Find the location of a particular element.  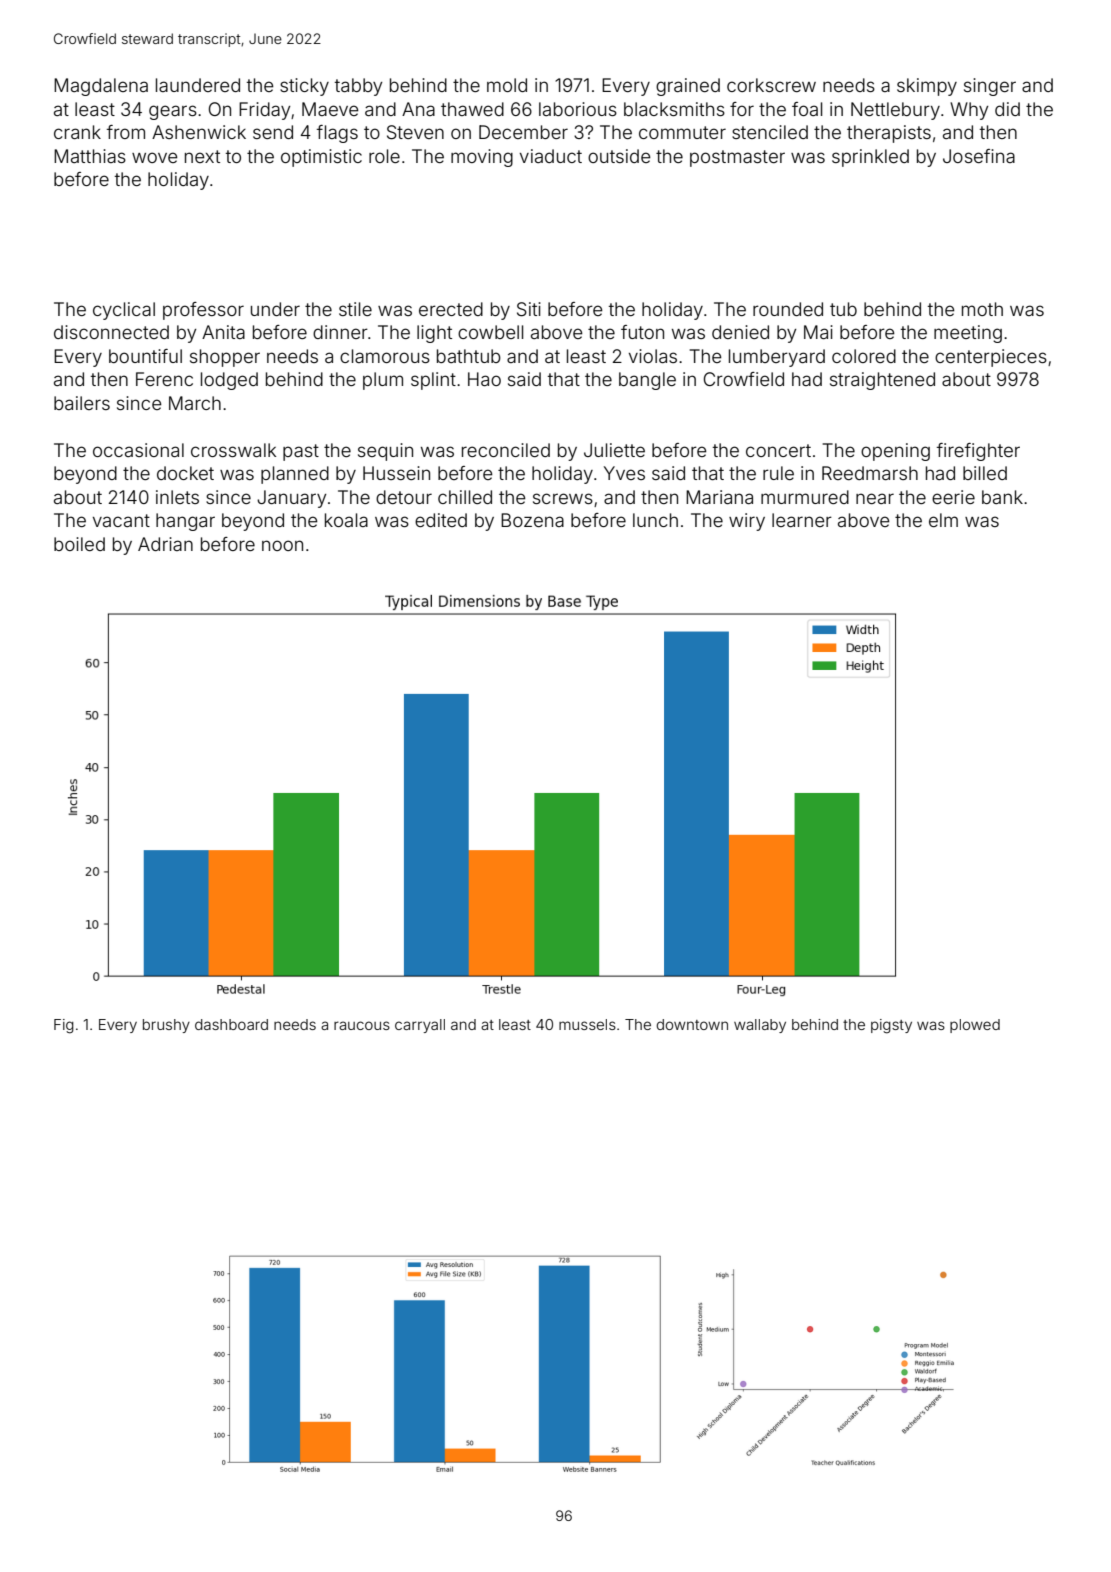

dashboard is located at coordinates (231, 1024).
